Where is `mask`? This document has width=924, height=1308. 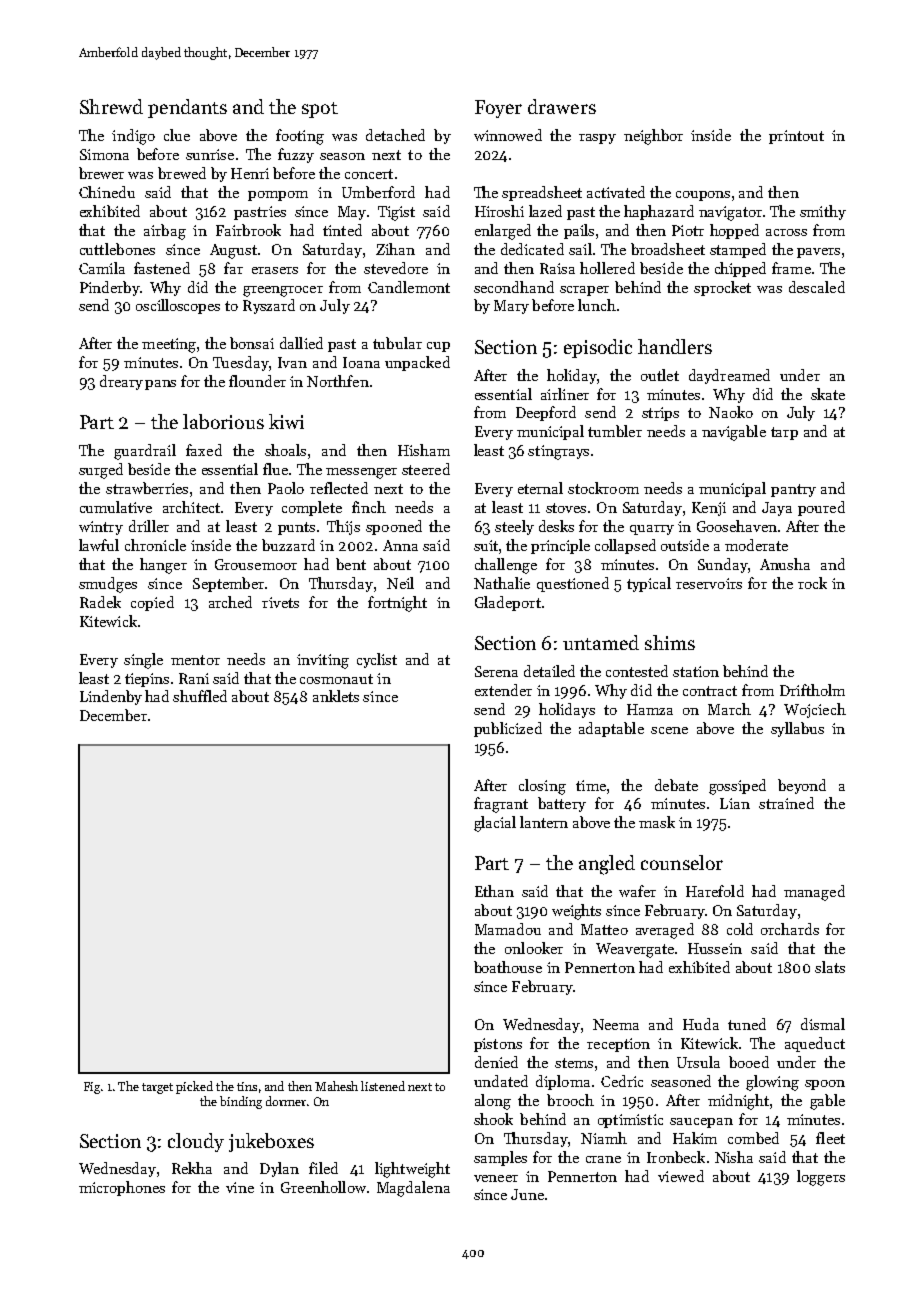
mask is located at coordinates (657, 822).
